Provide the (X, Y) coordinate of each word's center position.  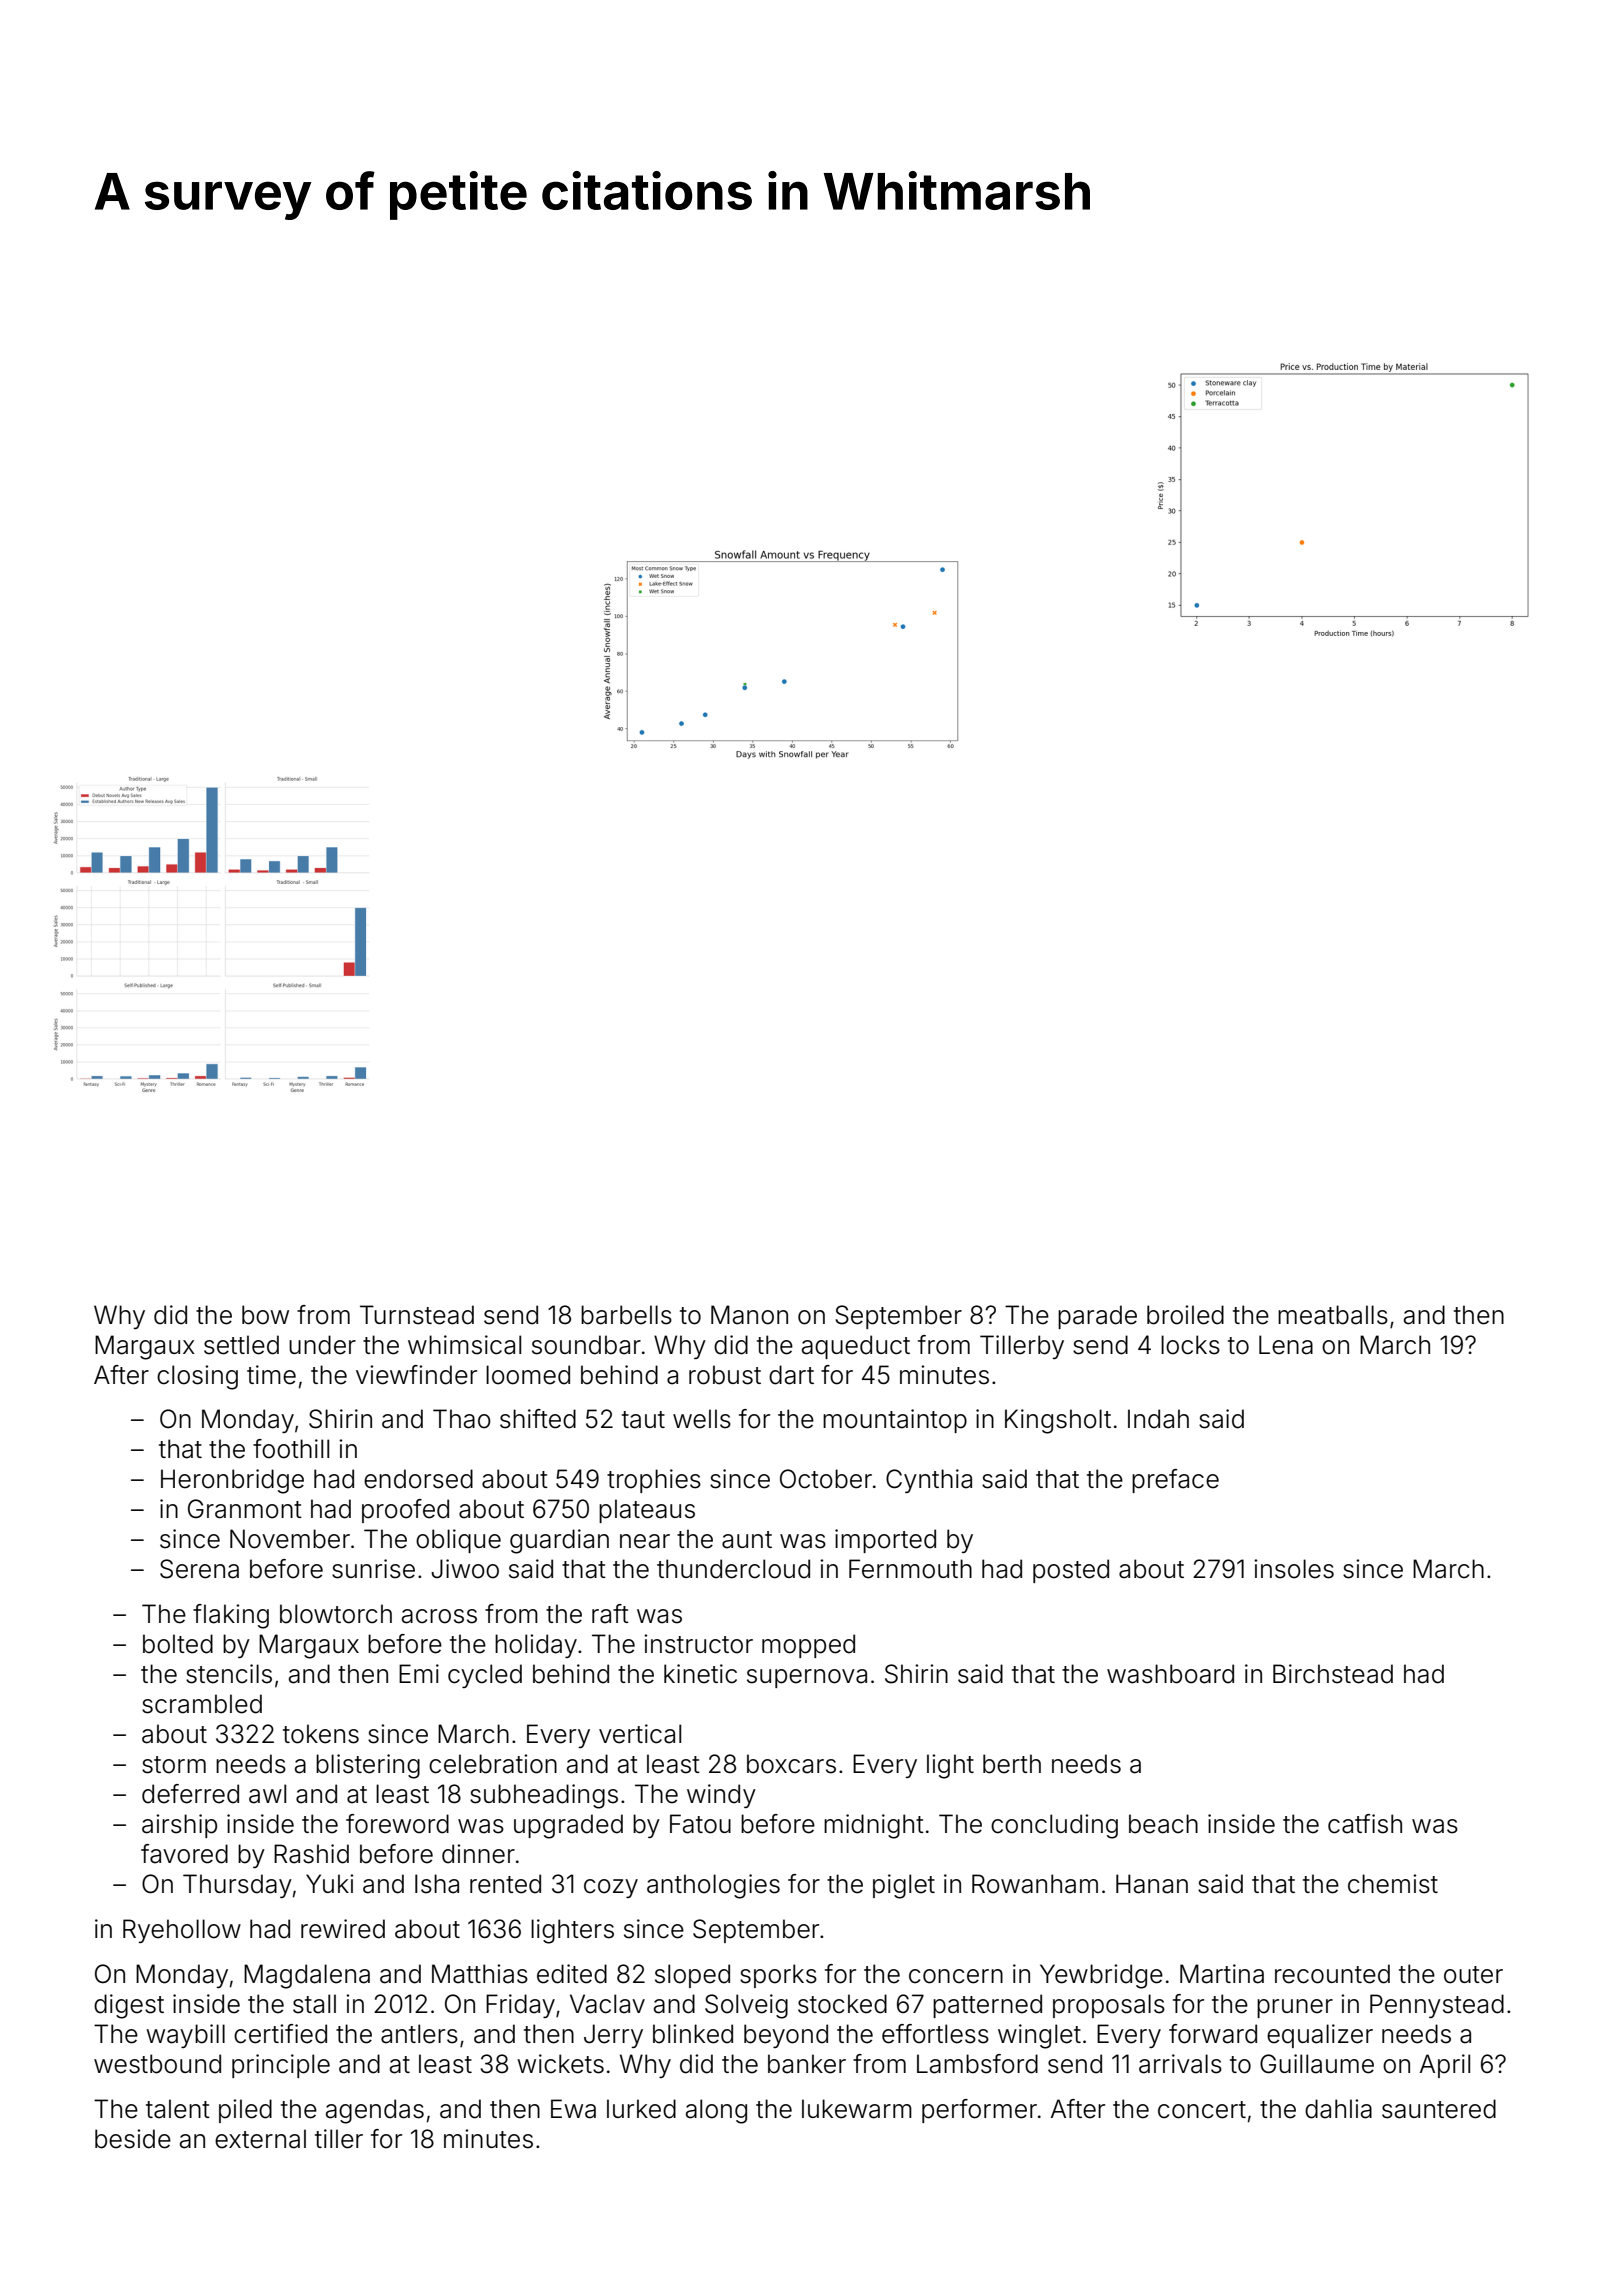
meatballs (1333, 1315)
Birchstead (1333, 1674)
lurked (641, 2109)
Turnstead (417, 1315)
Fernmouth (910, 1569)
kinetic (700, 1674)
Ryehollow (182, 1931)
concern (956, 1976)
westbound (157, 2064)
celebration (493, 1764)
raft (610, 1614)
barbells (626, 1315)
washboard (1170, 1674)
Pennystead (1437, 2006)
